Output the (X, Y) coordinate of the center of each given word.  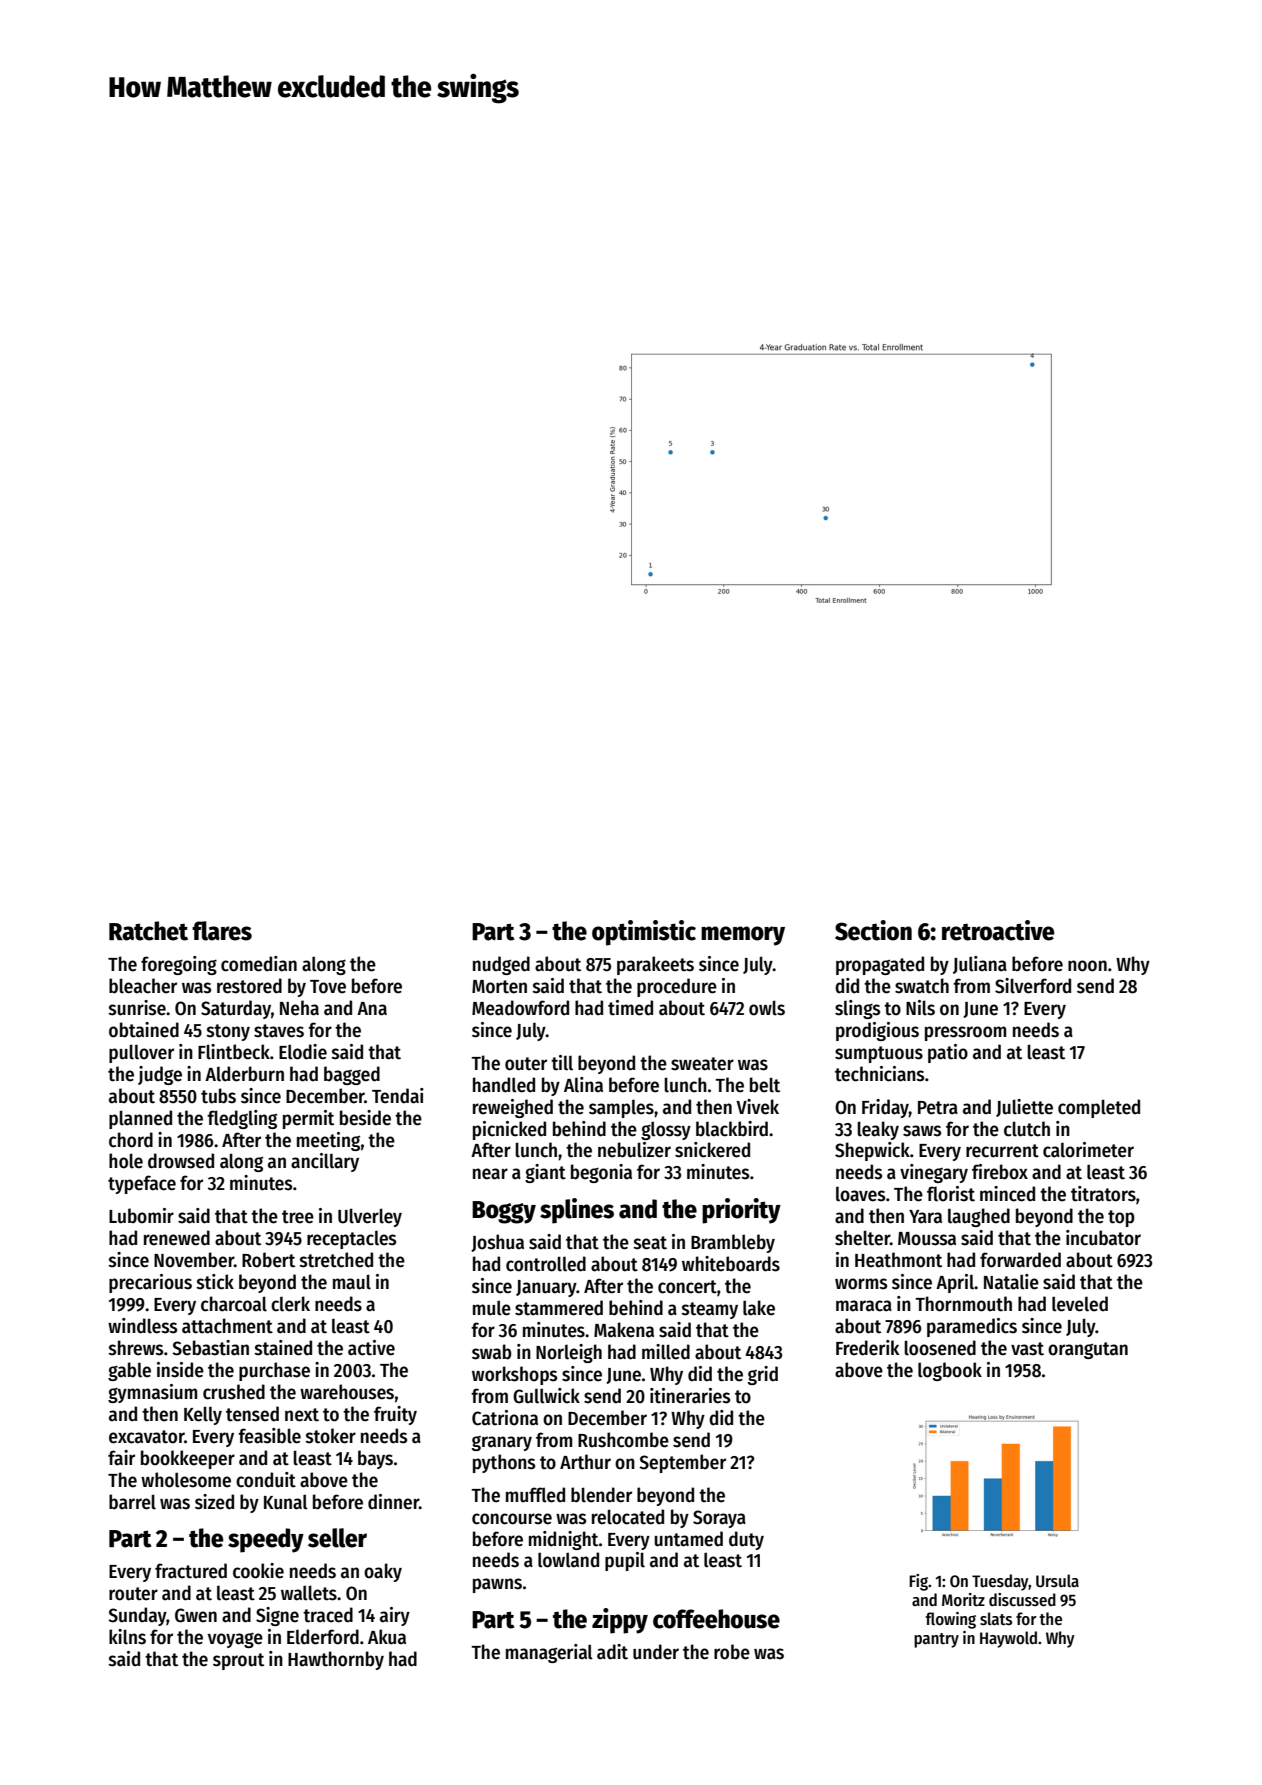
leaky (878, 1130)
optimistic (644, 933)
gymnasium (152, 1393)
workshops (514, 1375)
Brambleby (733, 1243)
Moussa (927, 1239)
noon (1087, 966)
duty (746, 1540)
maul (352, 1282)
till (562, 1063)
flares (222, 931)
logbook (950, 1371)
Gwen (196, 1615)
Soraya (719, 1519)
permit (308, 1119)
